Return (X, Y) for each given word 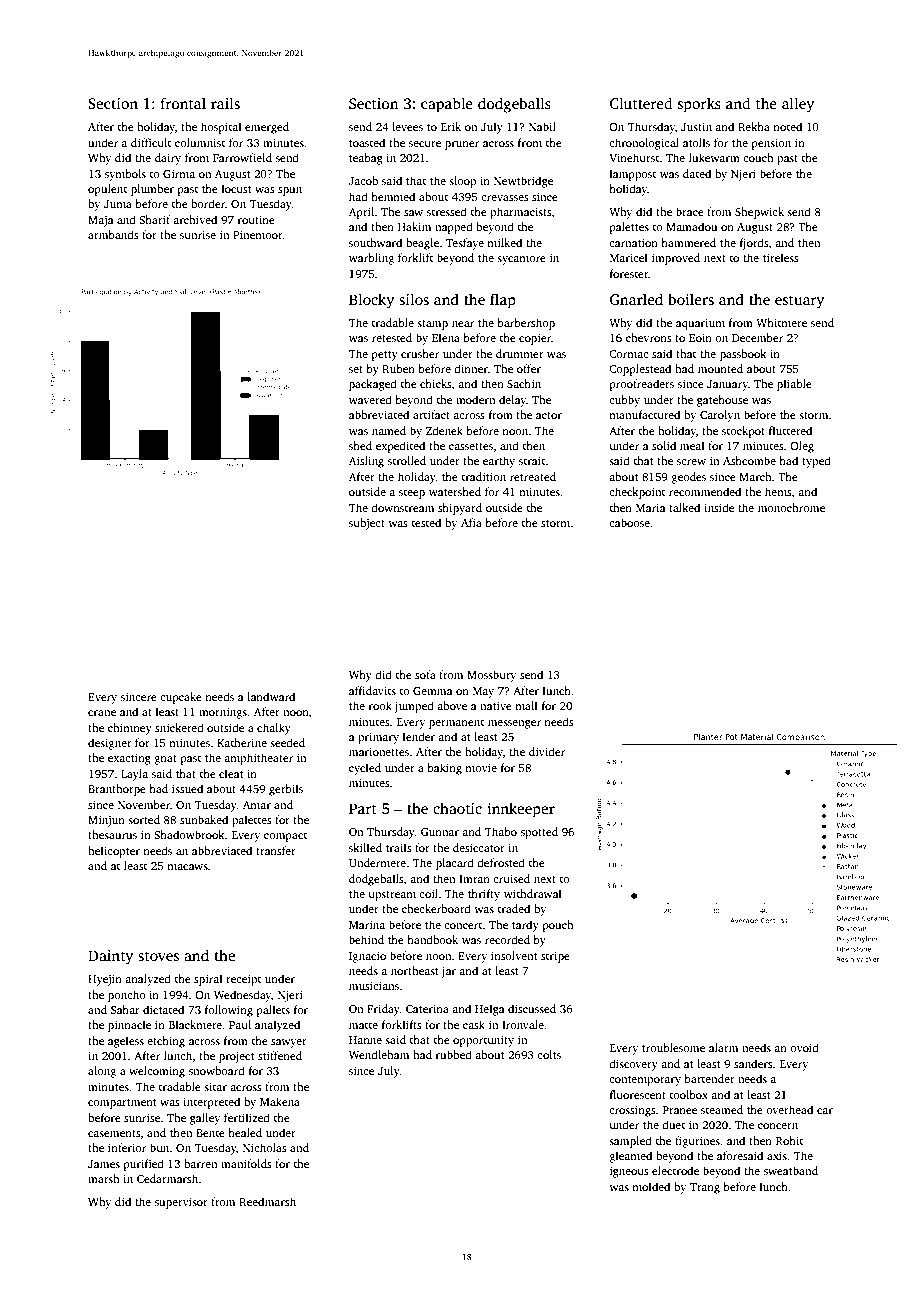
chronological (644, 144)
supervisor (181, 1203)
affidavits (372, 690)
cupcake (181, 698)
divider (547, 751)
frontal (183, 103)
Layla (134, 775)
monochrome (791, 507)
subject (367, 524)
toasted (367, 142)
